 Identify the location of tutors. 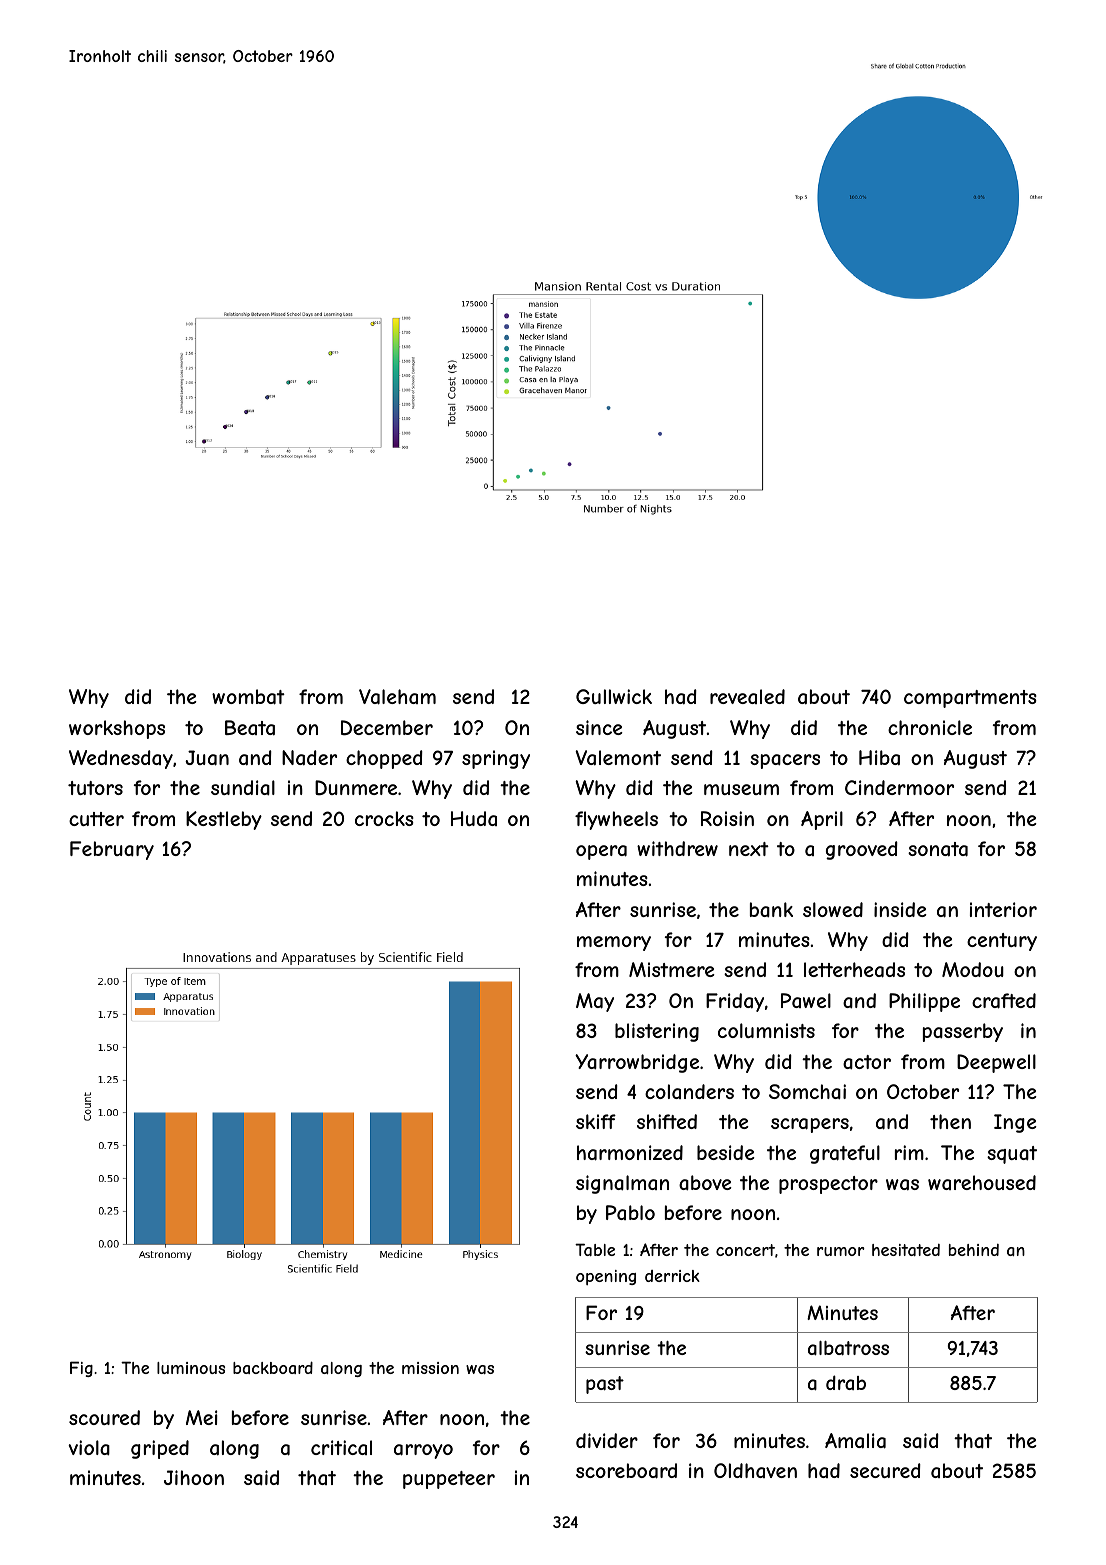
(95, 788).
